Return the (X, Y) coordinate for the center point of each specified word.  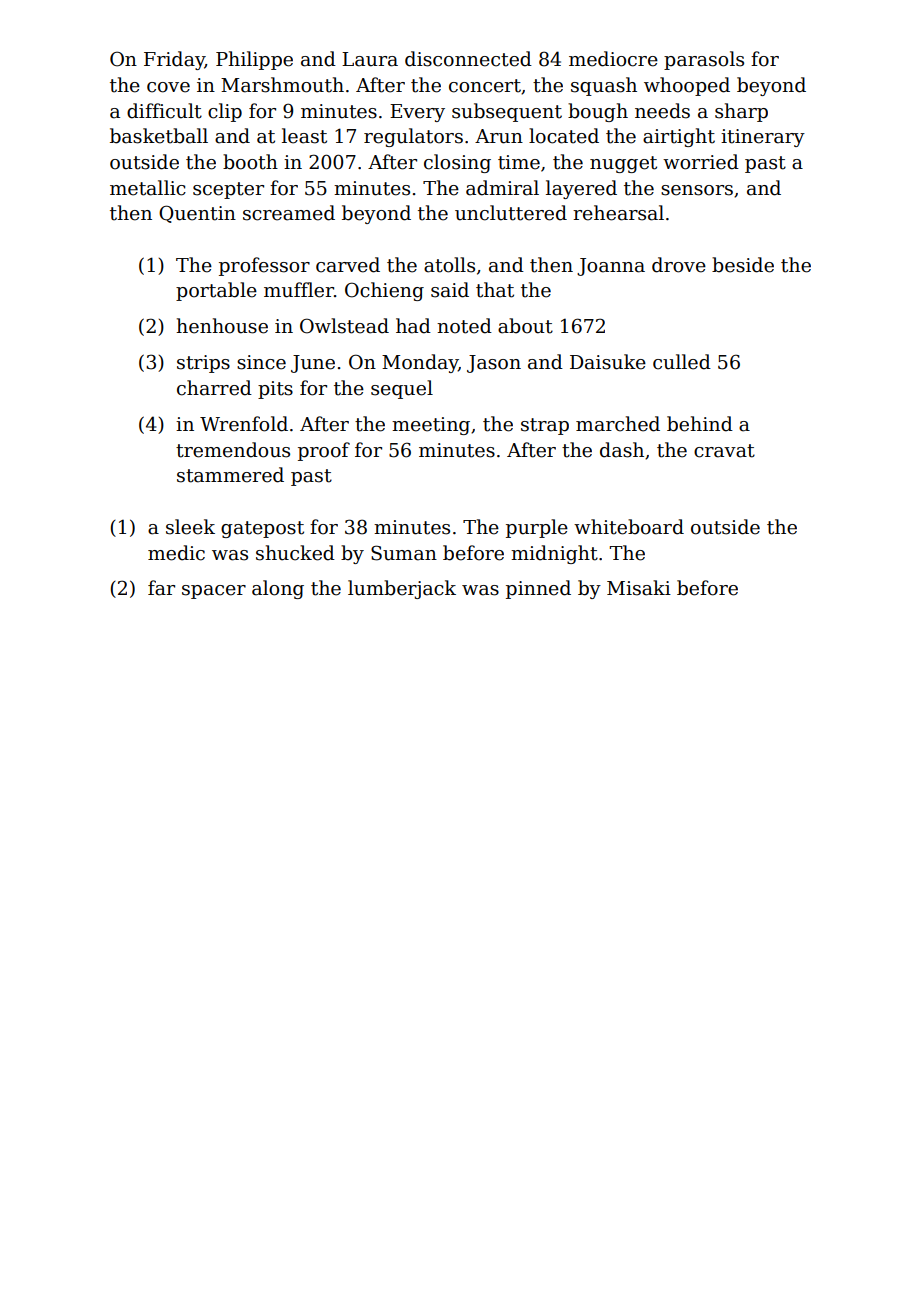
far (161, 588)
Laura (370, 59)
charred (214, 388)
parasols (704, 60)
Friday (174, 60)
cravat (724, 451)
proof (324, 451)
